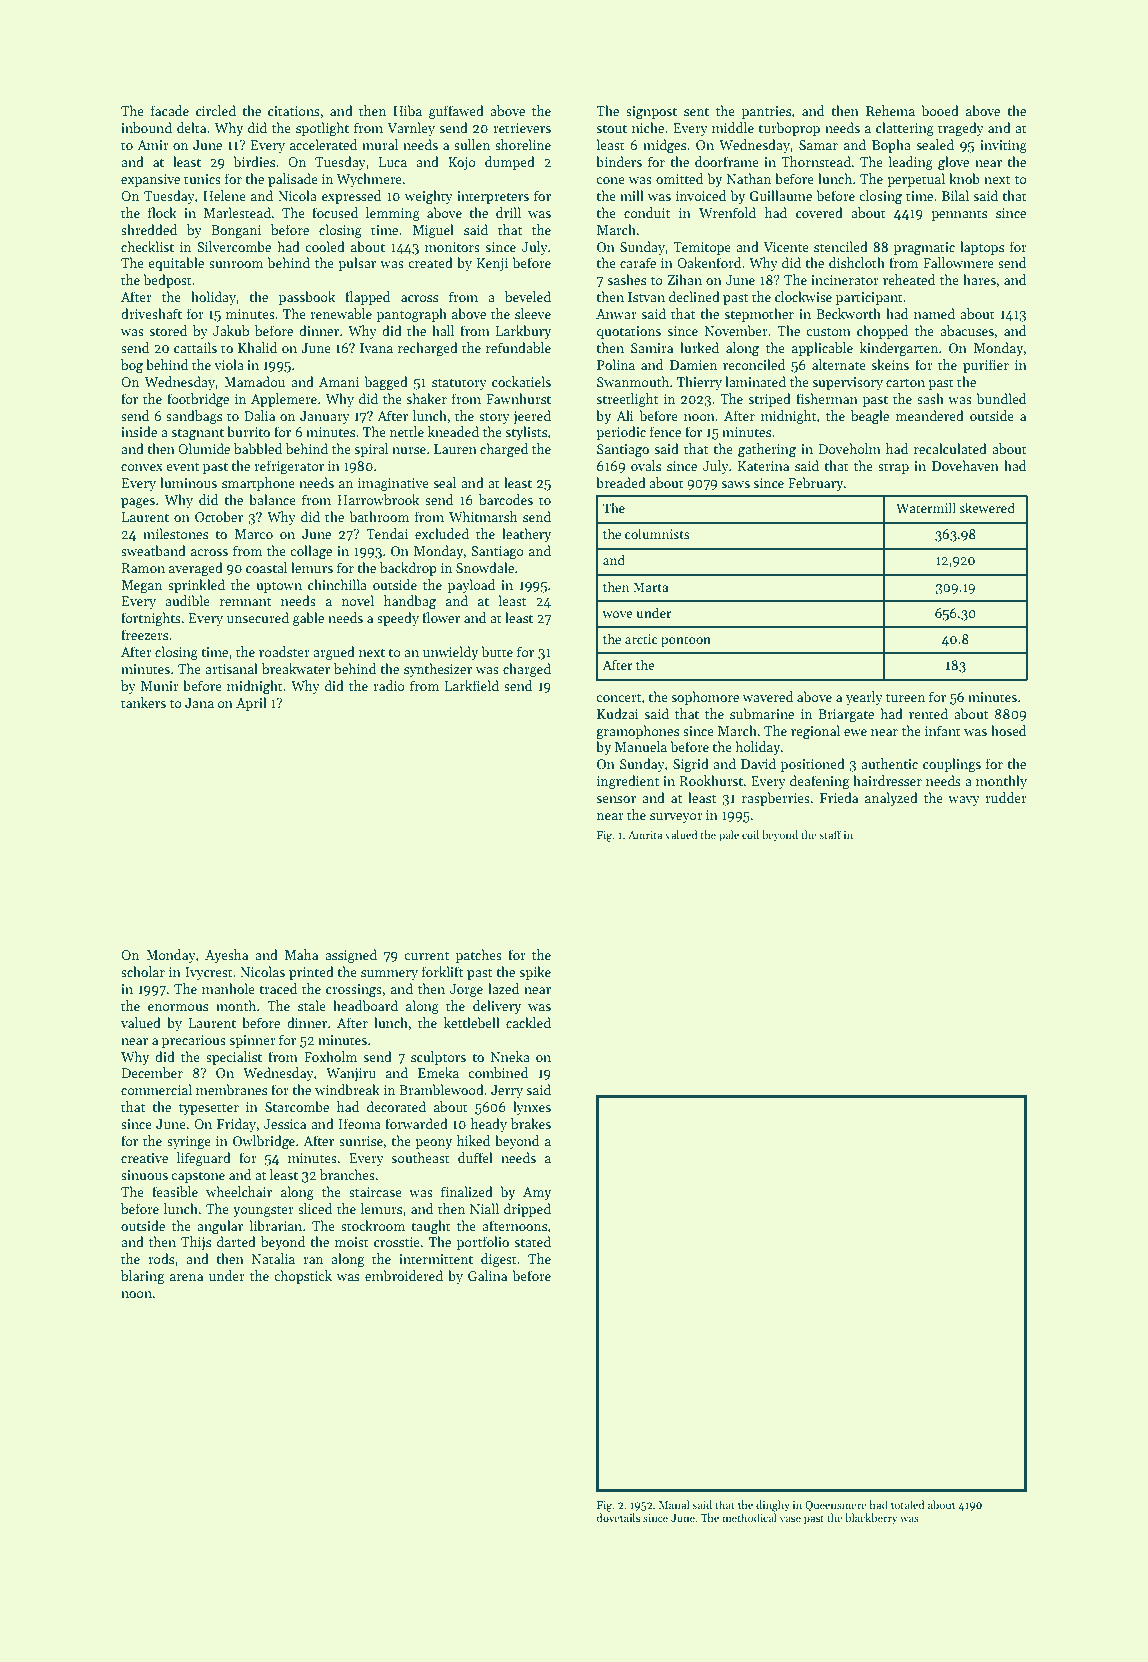 The image size is (1148, 1662). I want to click on wove, so click(617, 614).
